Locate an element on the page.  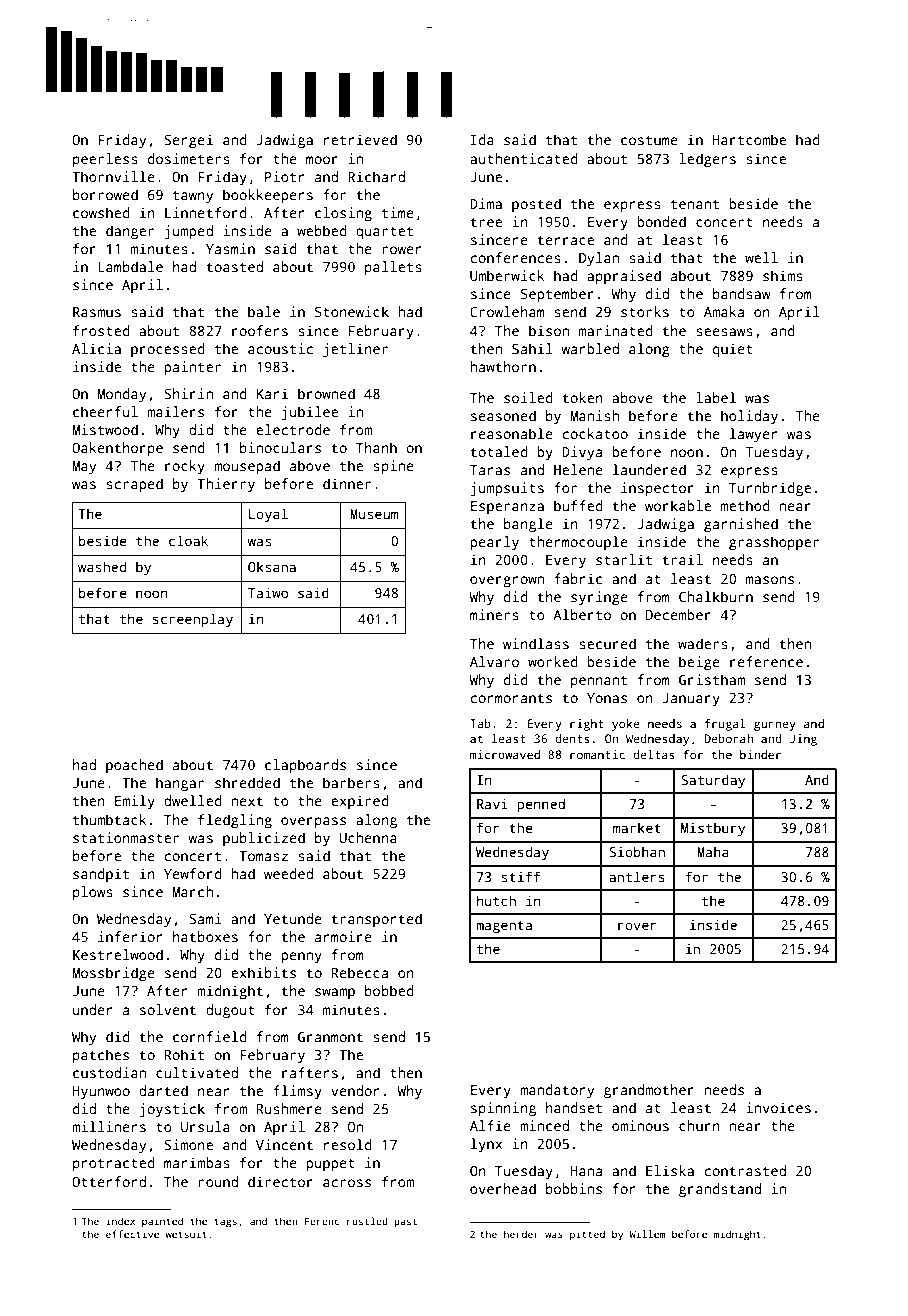
Loyal is located at coordinates (268, 515).
